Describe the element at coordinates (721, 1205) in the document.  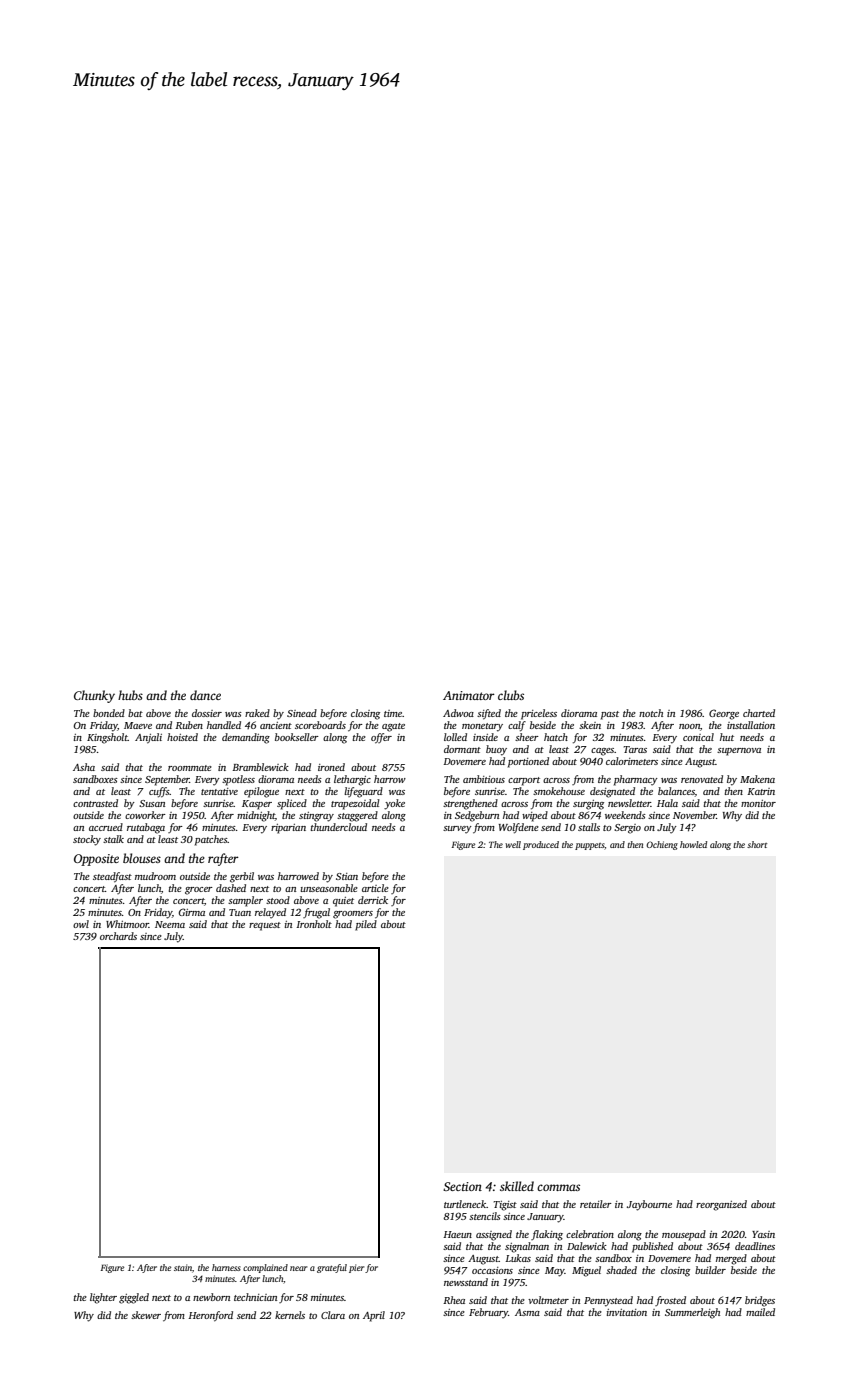
I see `reorganized` at that location.
